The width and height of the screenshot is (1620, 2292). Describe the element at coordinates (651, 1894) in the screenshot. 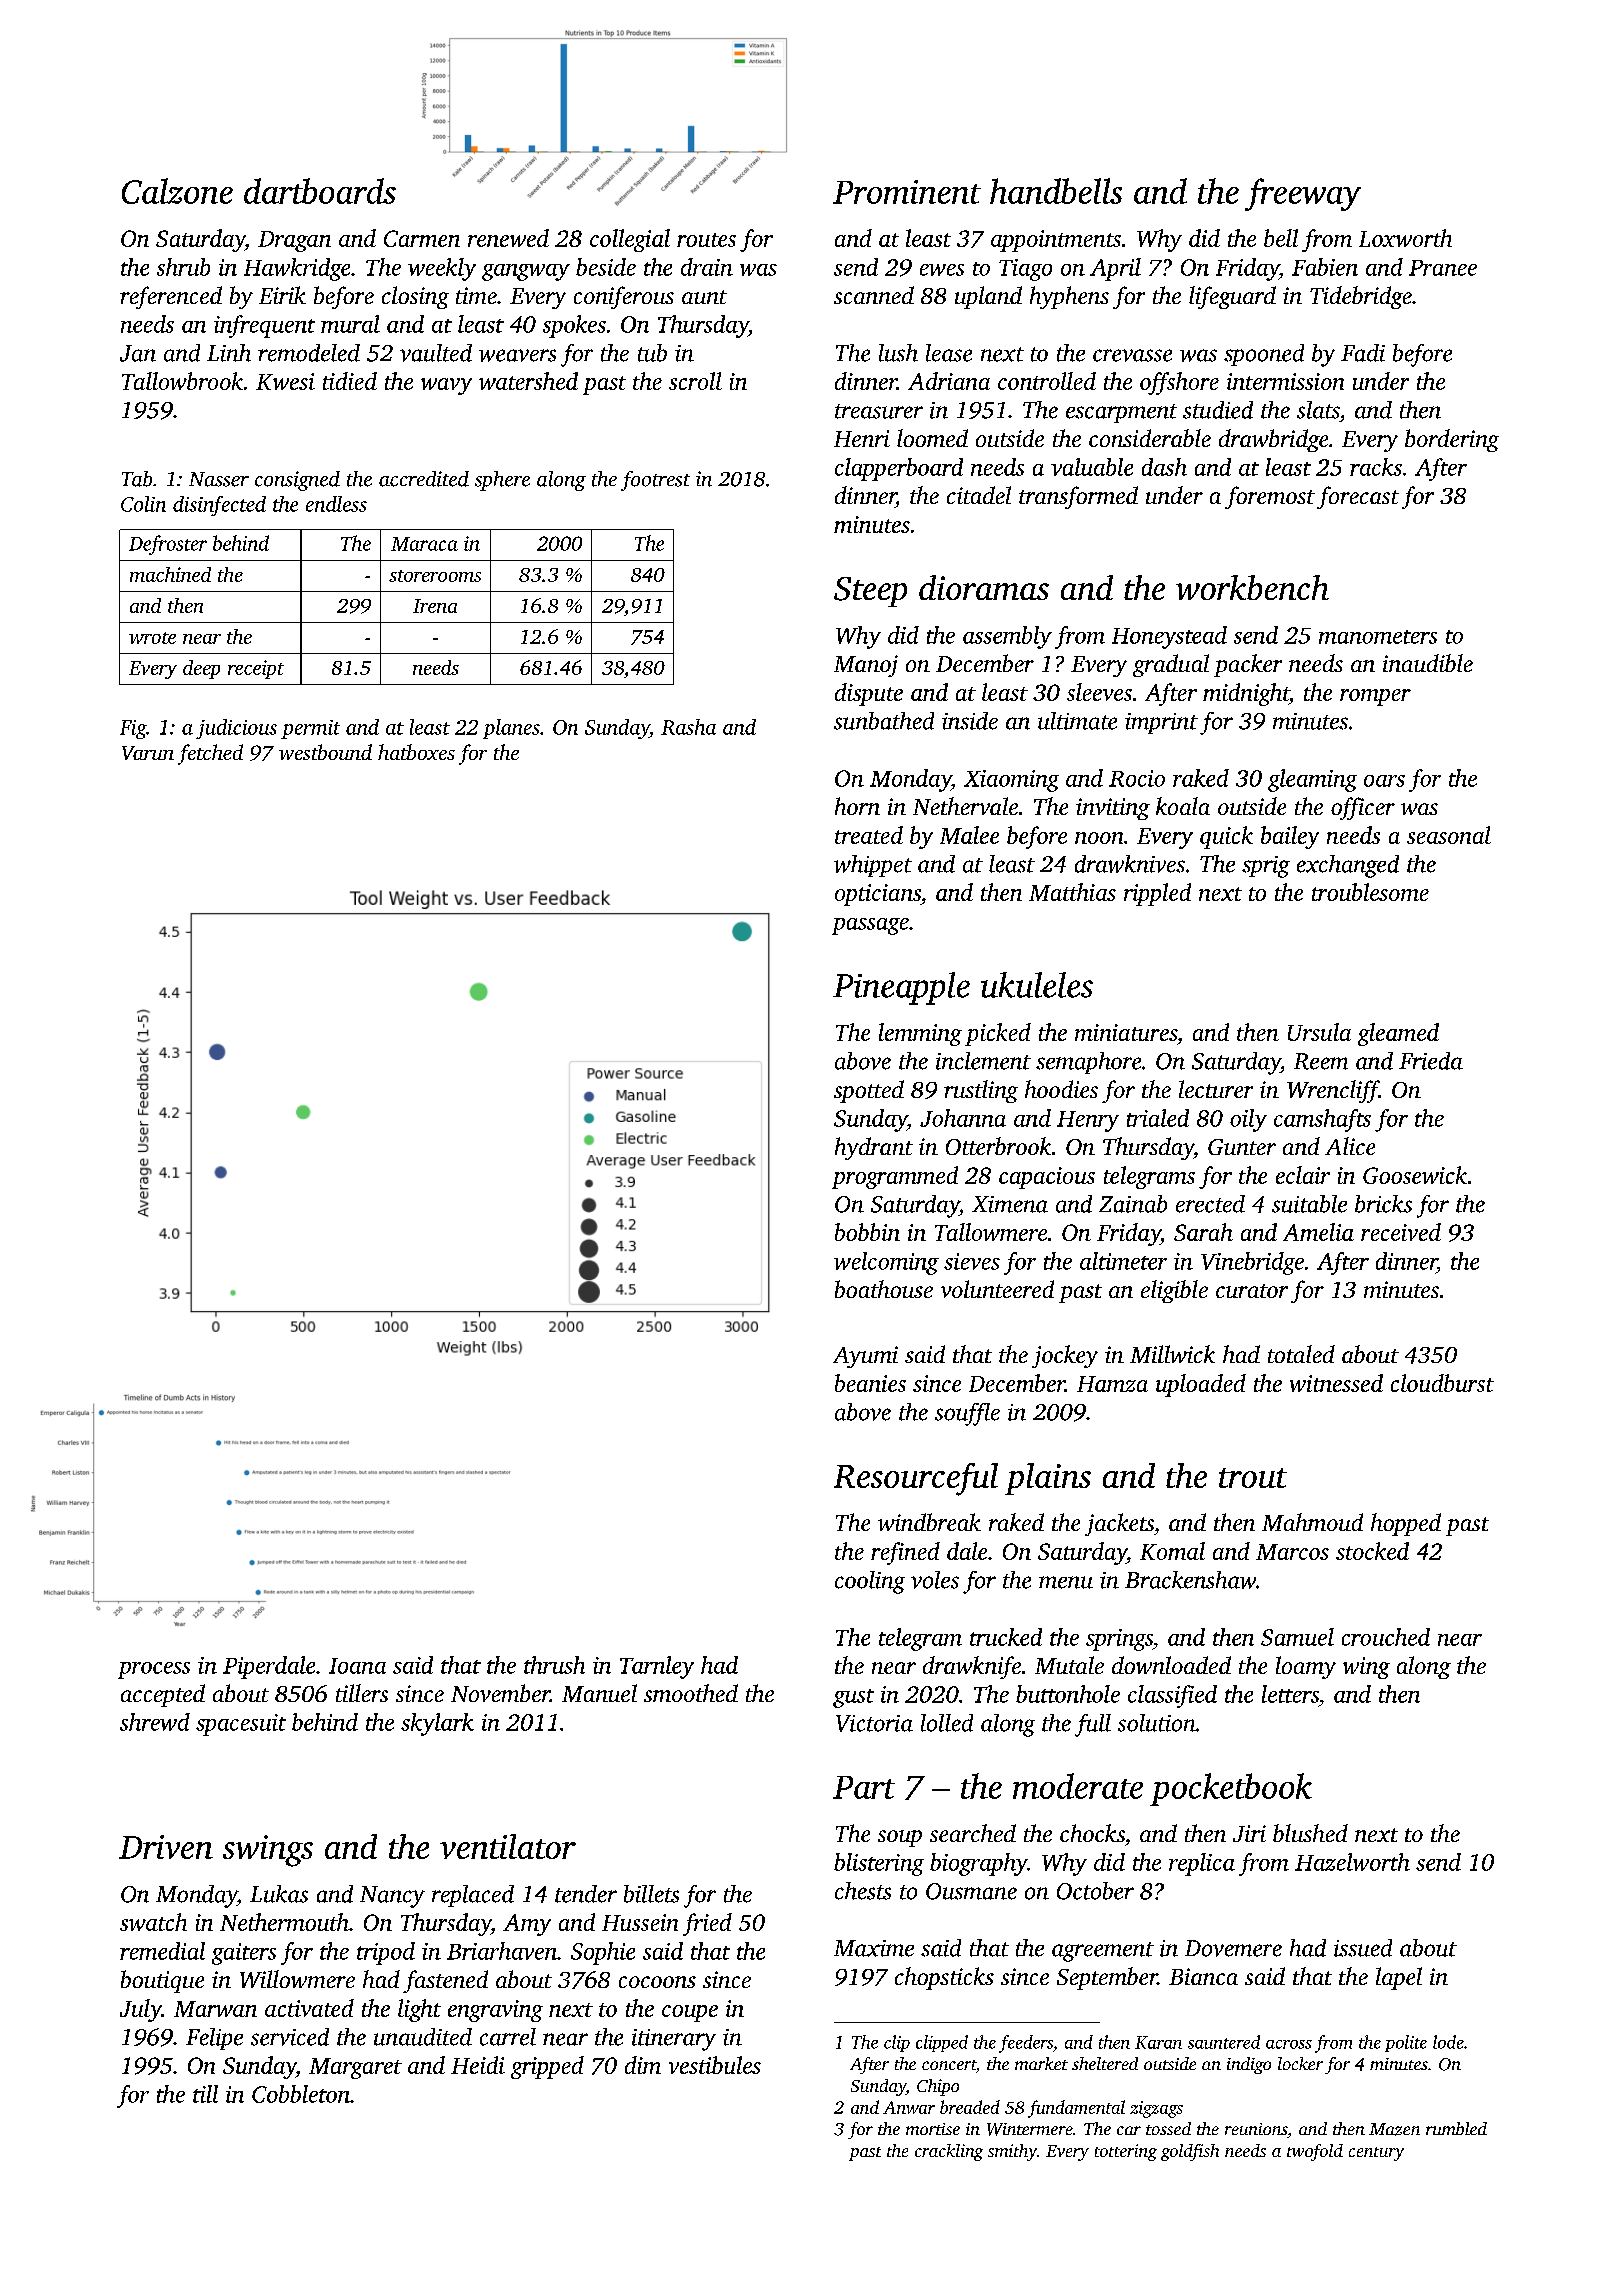

I see `billets` at that location.
